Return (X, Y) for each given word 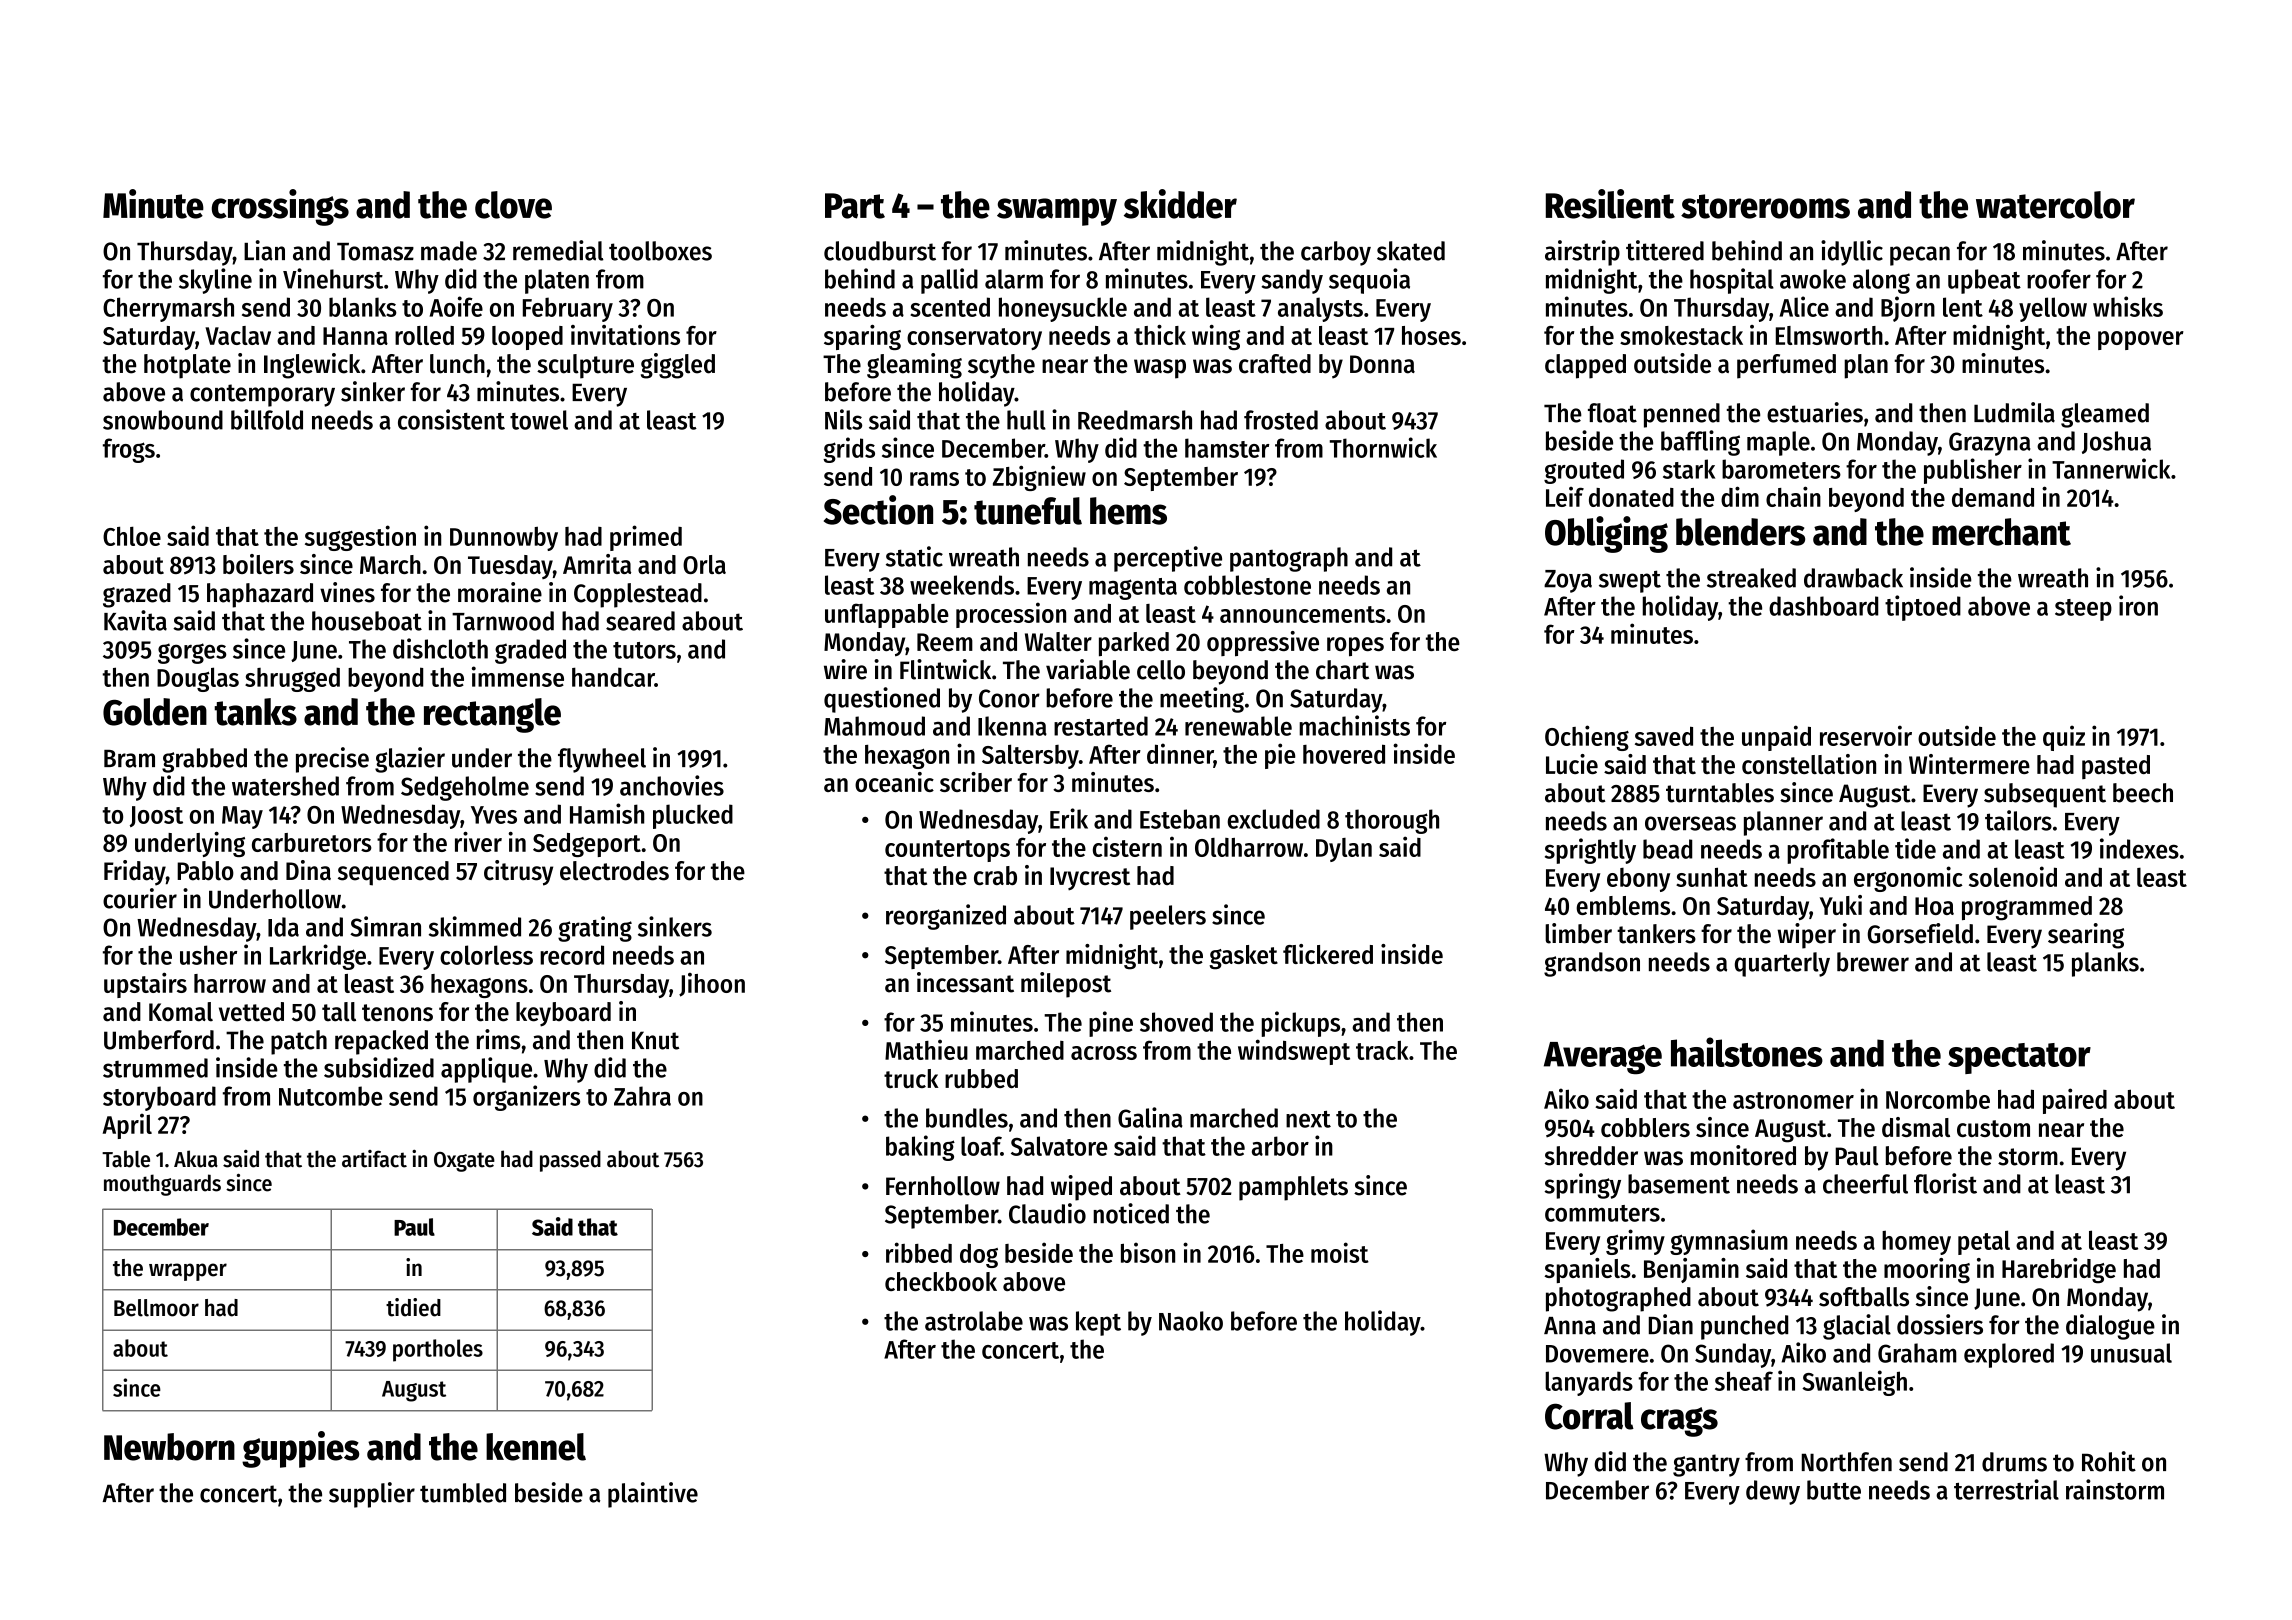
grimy (1635, 1242)
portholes (438, 1350)
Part (855, 206)
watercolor (2055, 205)
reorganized (946, 917)
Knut (655, 1040)
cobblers (1645, 1127)
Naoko (1191, 1321)
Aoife (456, 306)
